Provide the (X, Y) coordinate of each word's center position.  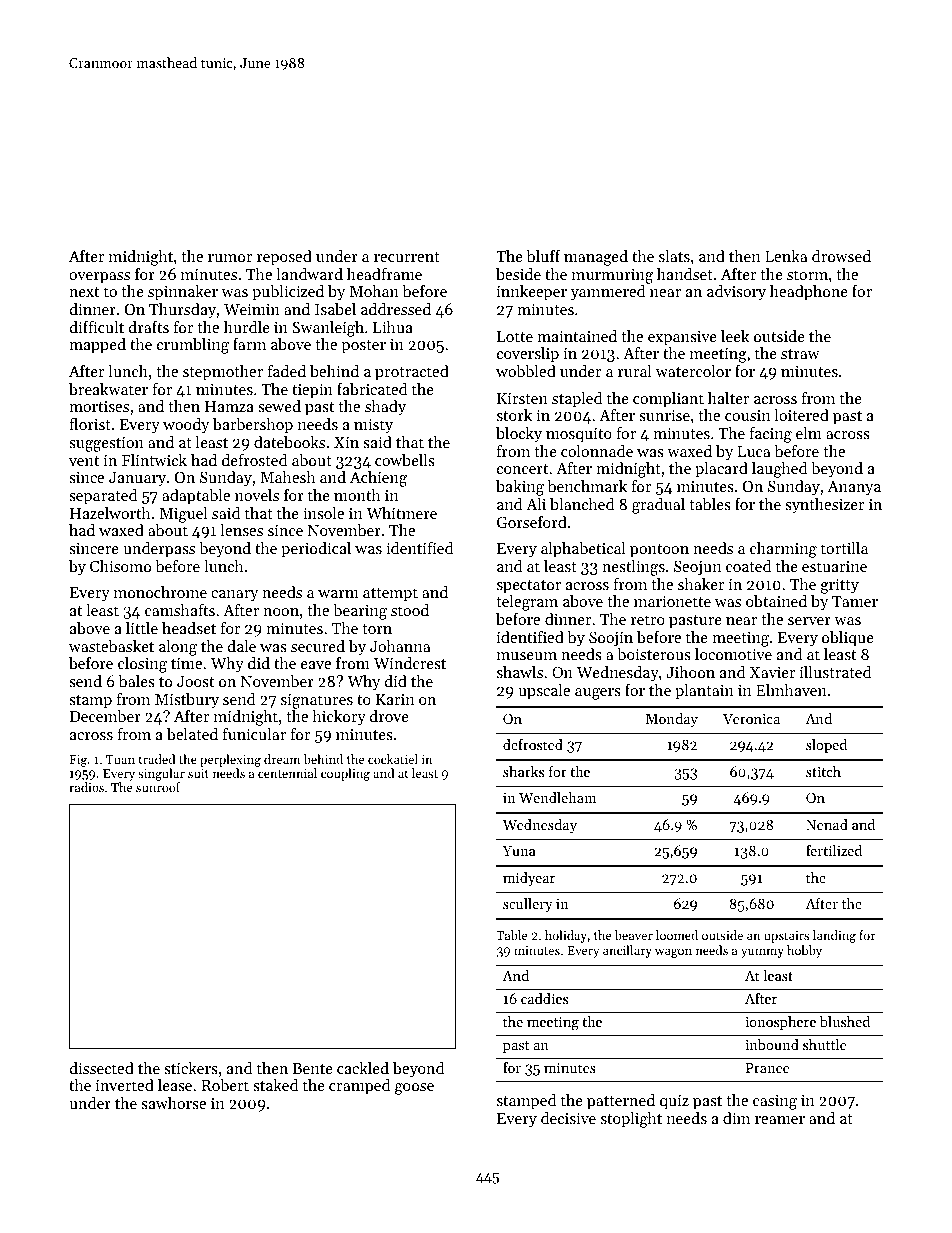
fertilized (834, 850)
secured (318, 646)
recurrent (407, 257)
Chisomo (120, 566)
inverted (125, 1085)
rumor (230, 258)
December (105, 716)
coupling (345, 774)
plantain (704, 692)
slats (674, 256)
